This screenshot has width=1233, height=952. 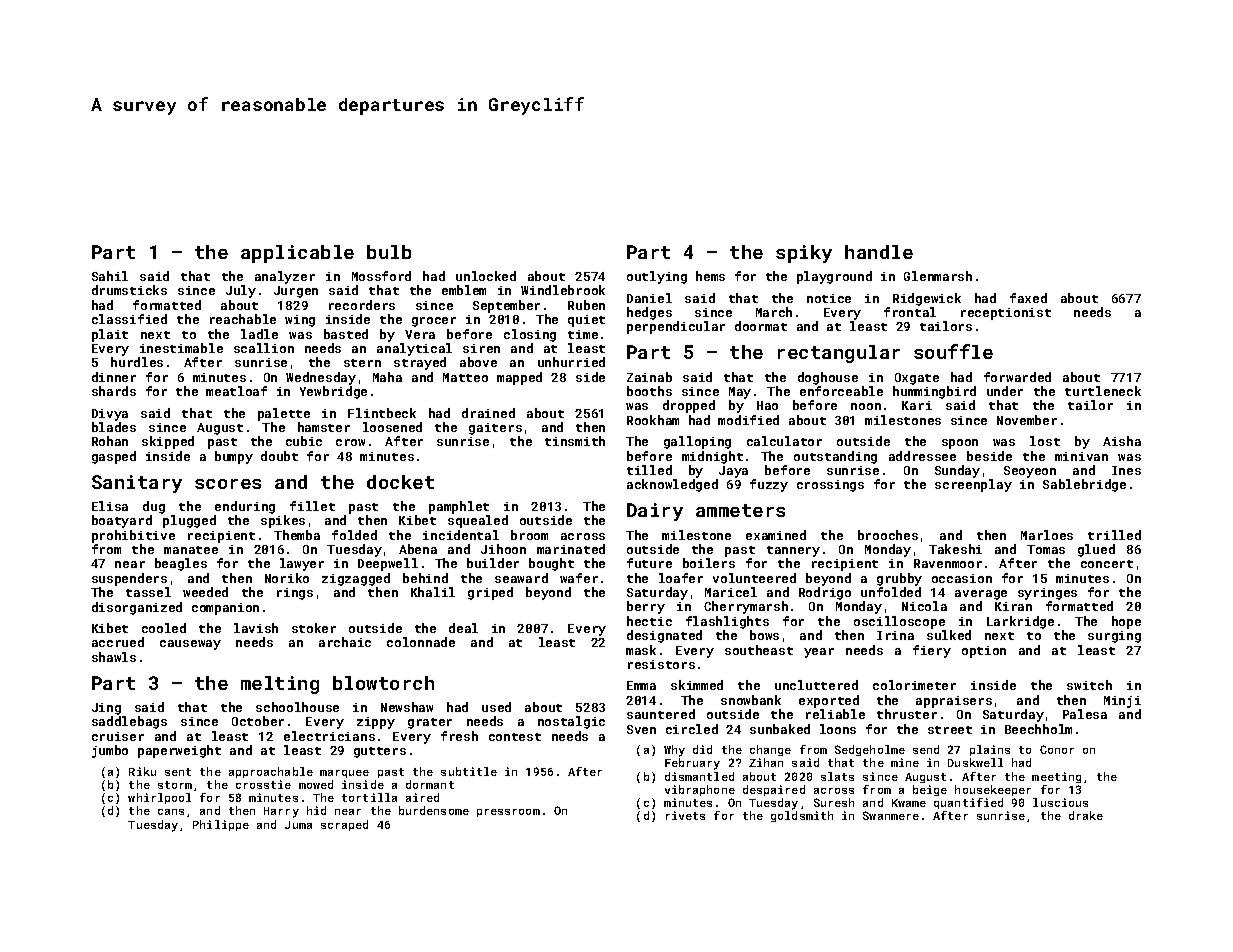 What do you see at coordinates (344, 825) in the screenshot?
I see `scraped` at bounding box center [344, 825].
